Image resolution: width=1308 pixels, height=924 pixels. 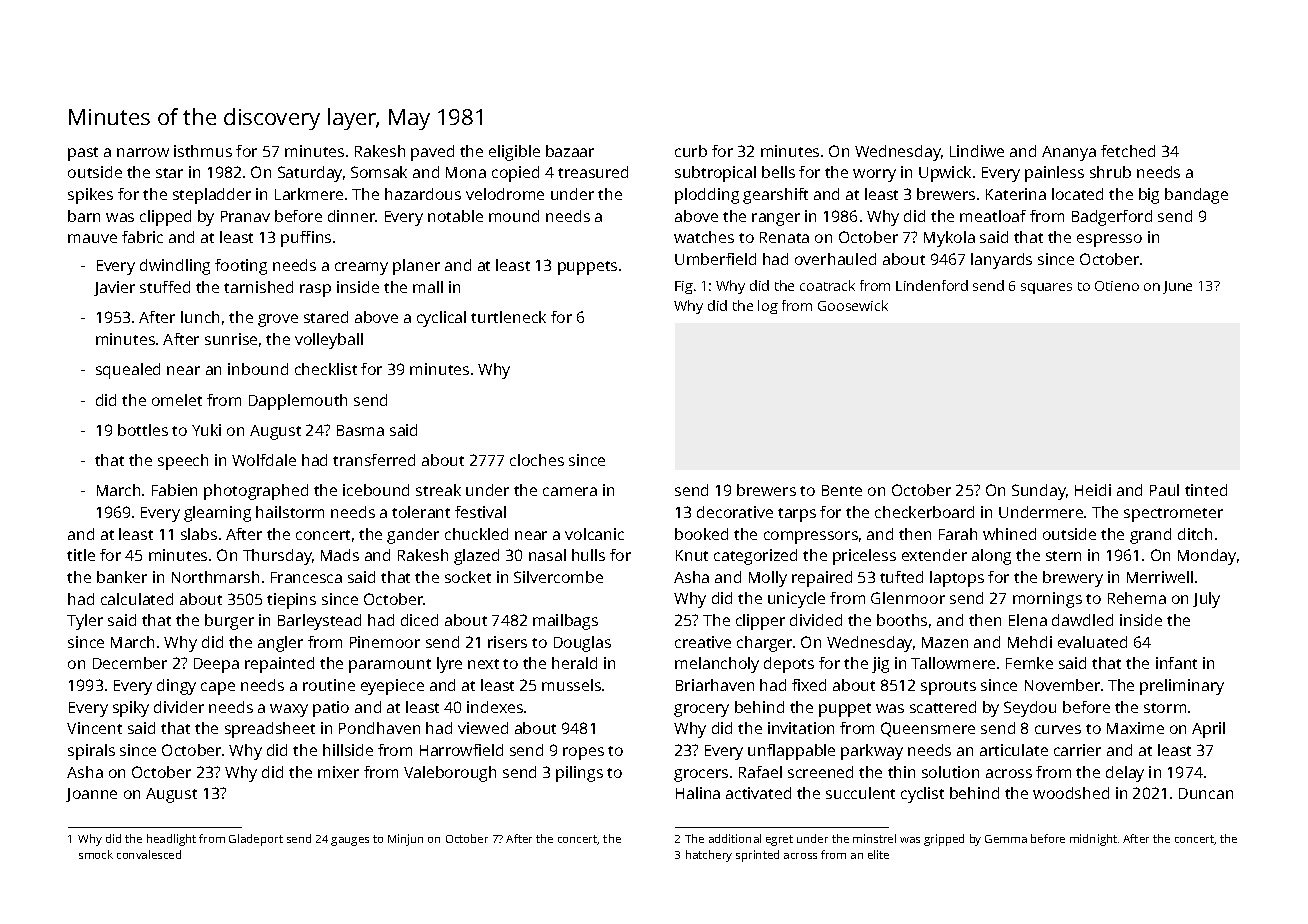 I want to click on Lindiwe, so click(x=977, y=151).
